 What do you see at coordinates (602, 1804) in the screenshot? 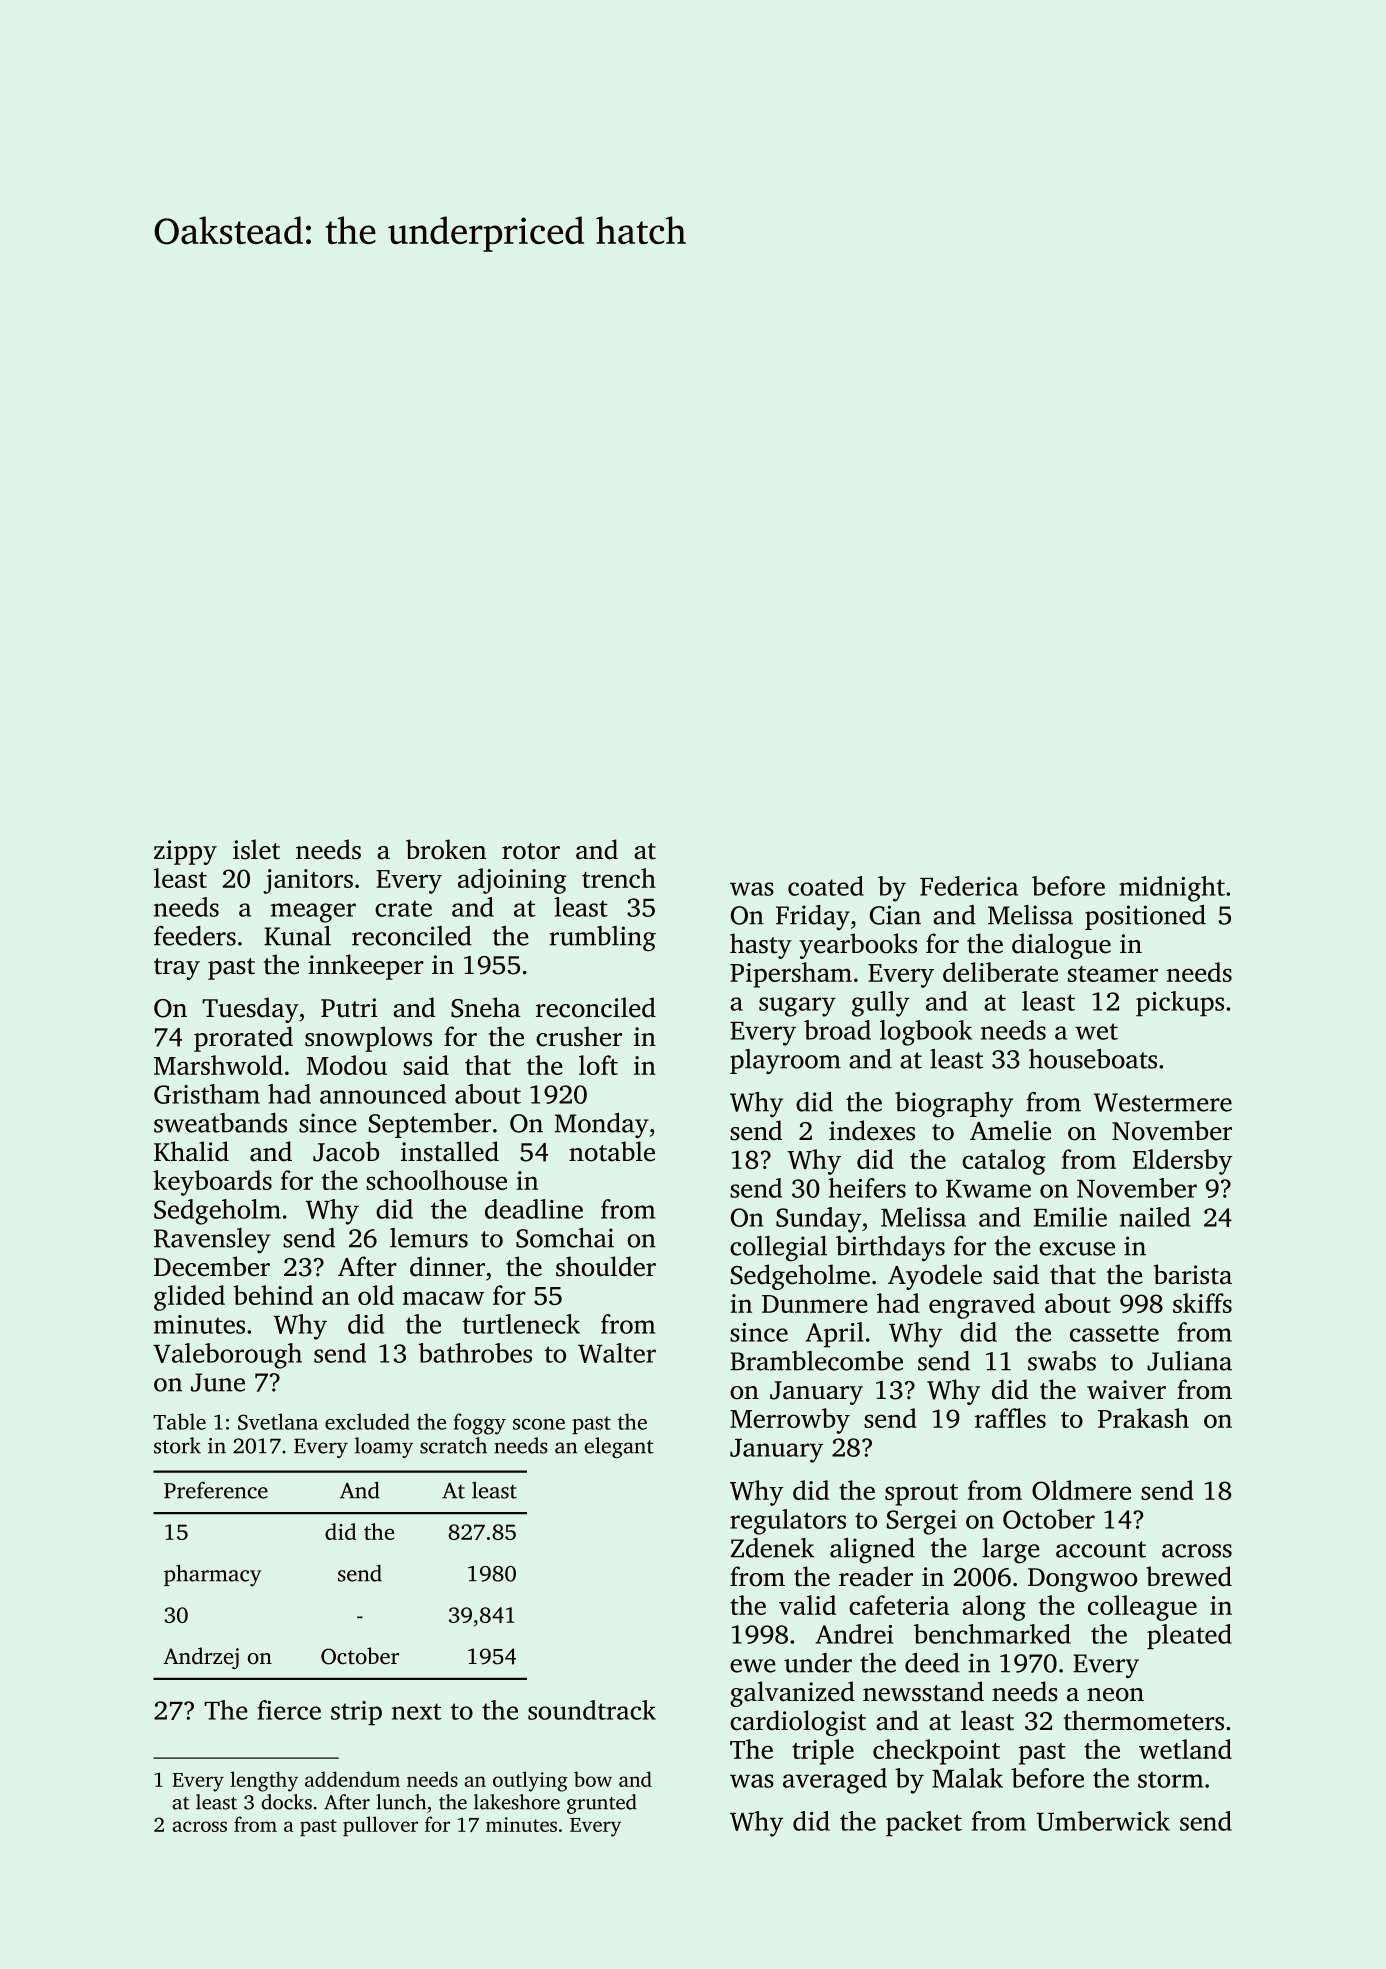
I see `grunted` at bounding box center [602, 1804].
